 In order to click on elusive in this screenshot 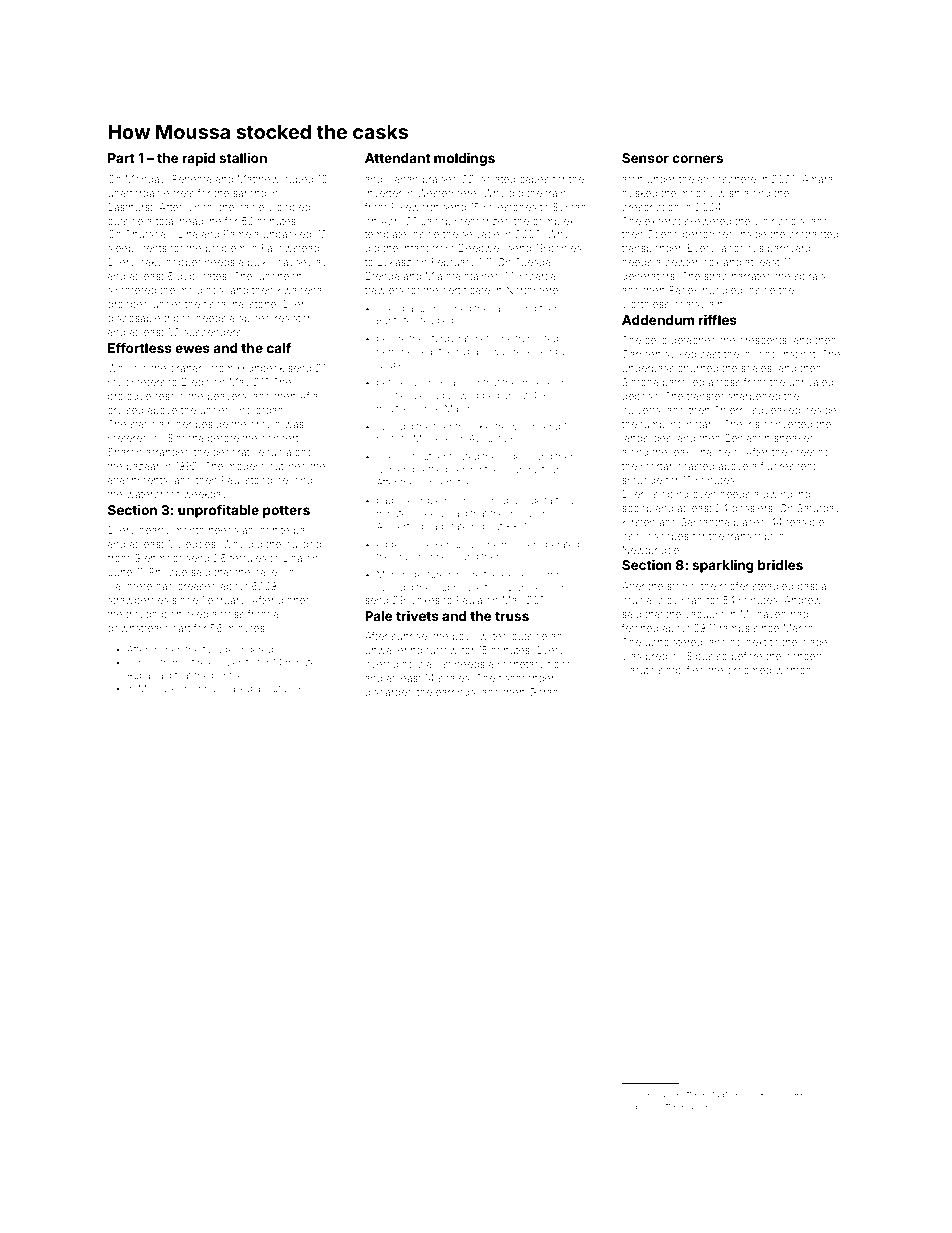, I will do `click(696, 1105)`.
